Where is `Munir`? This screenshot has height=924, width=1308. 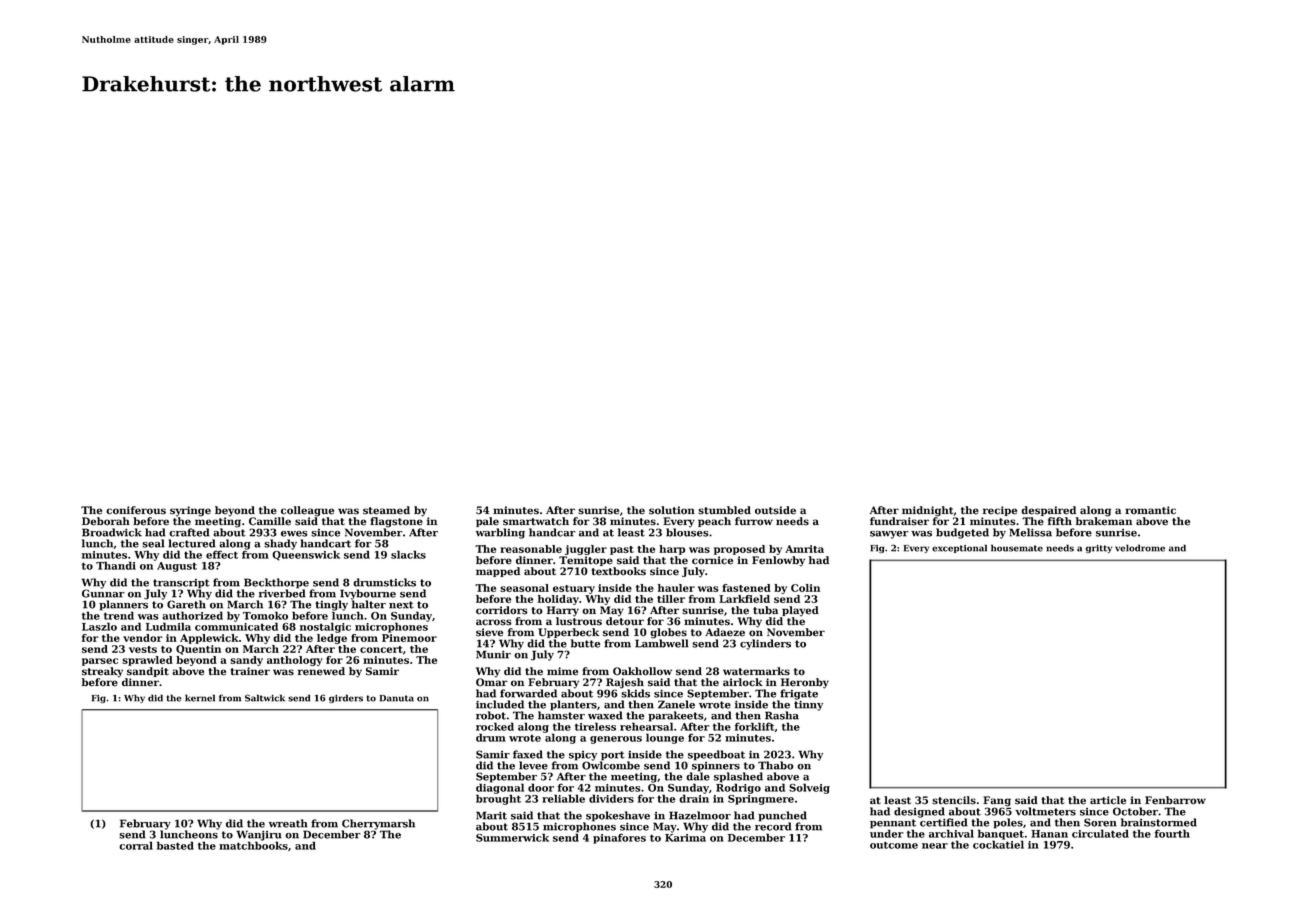 Munir is located at coordinates (493, 654).
